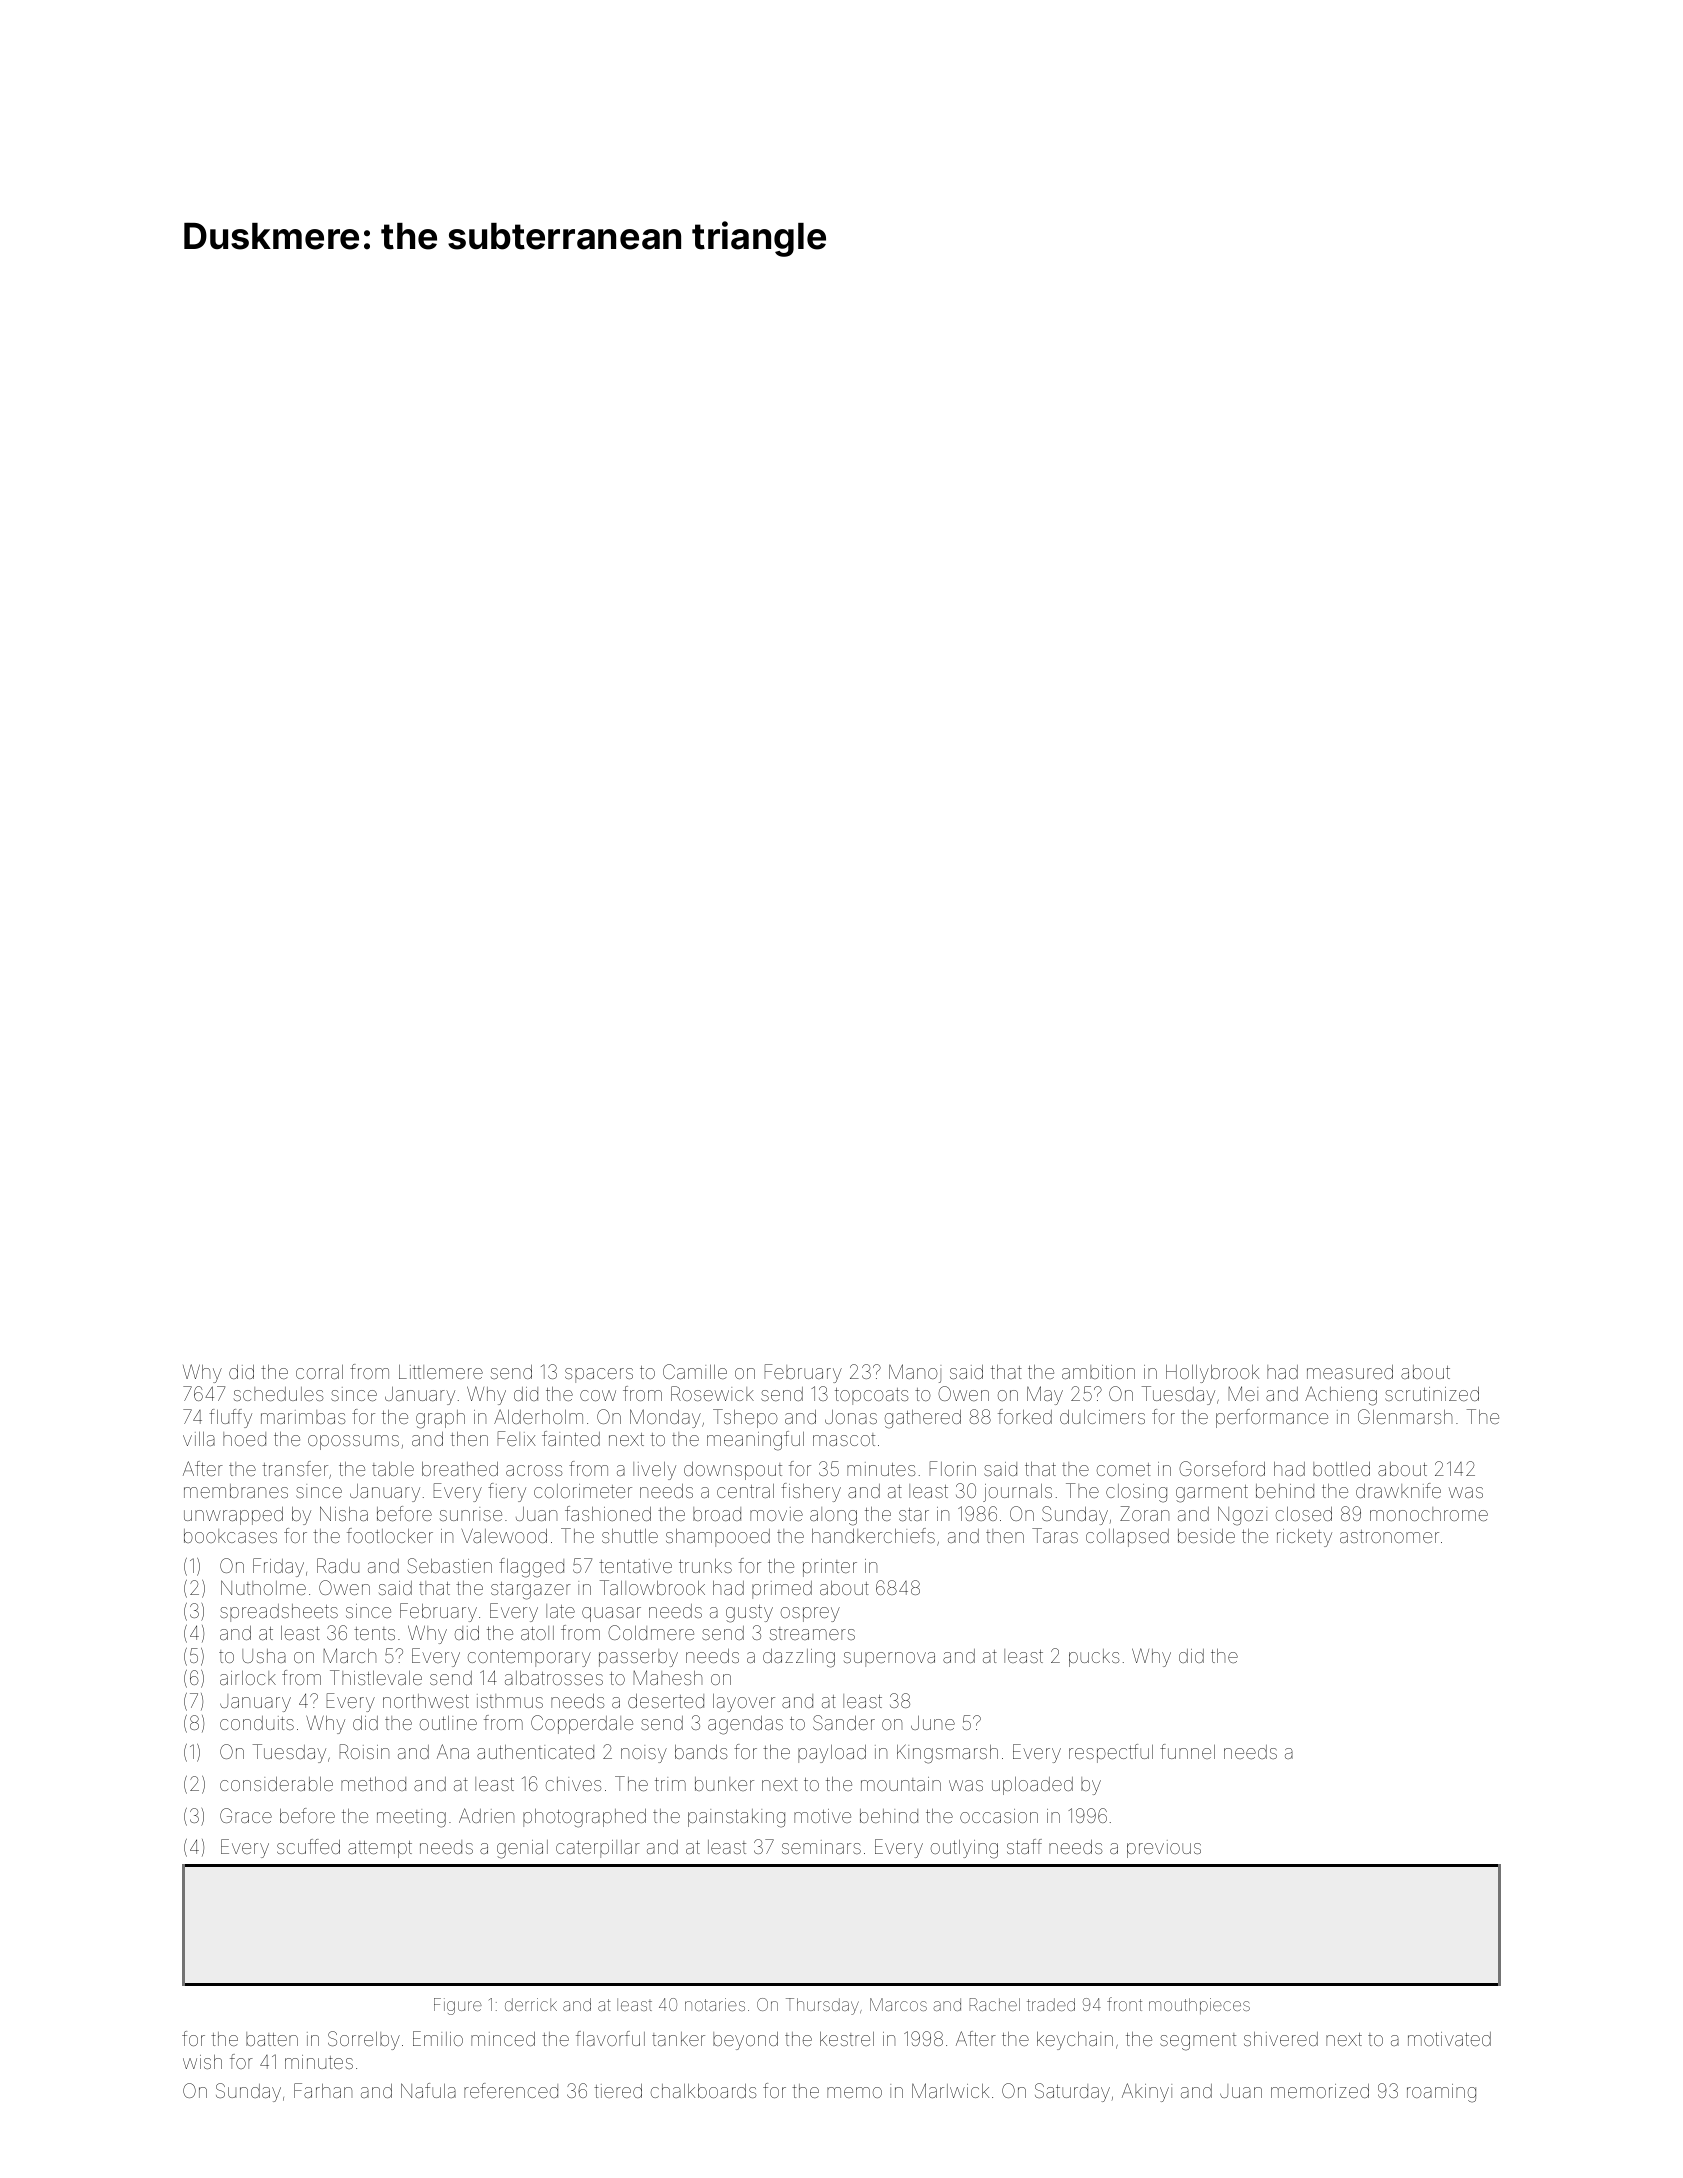 The image size is (1683, 2178). Describe the element at coordinates (272, 2039) in the screenshot. I see `batten` at that location.
